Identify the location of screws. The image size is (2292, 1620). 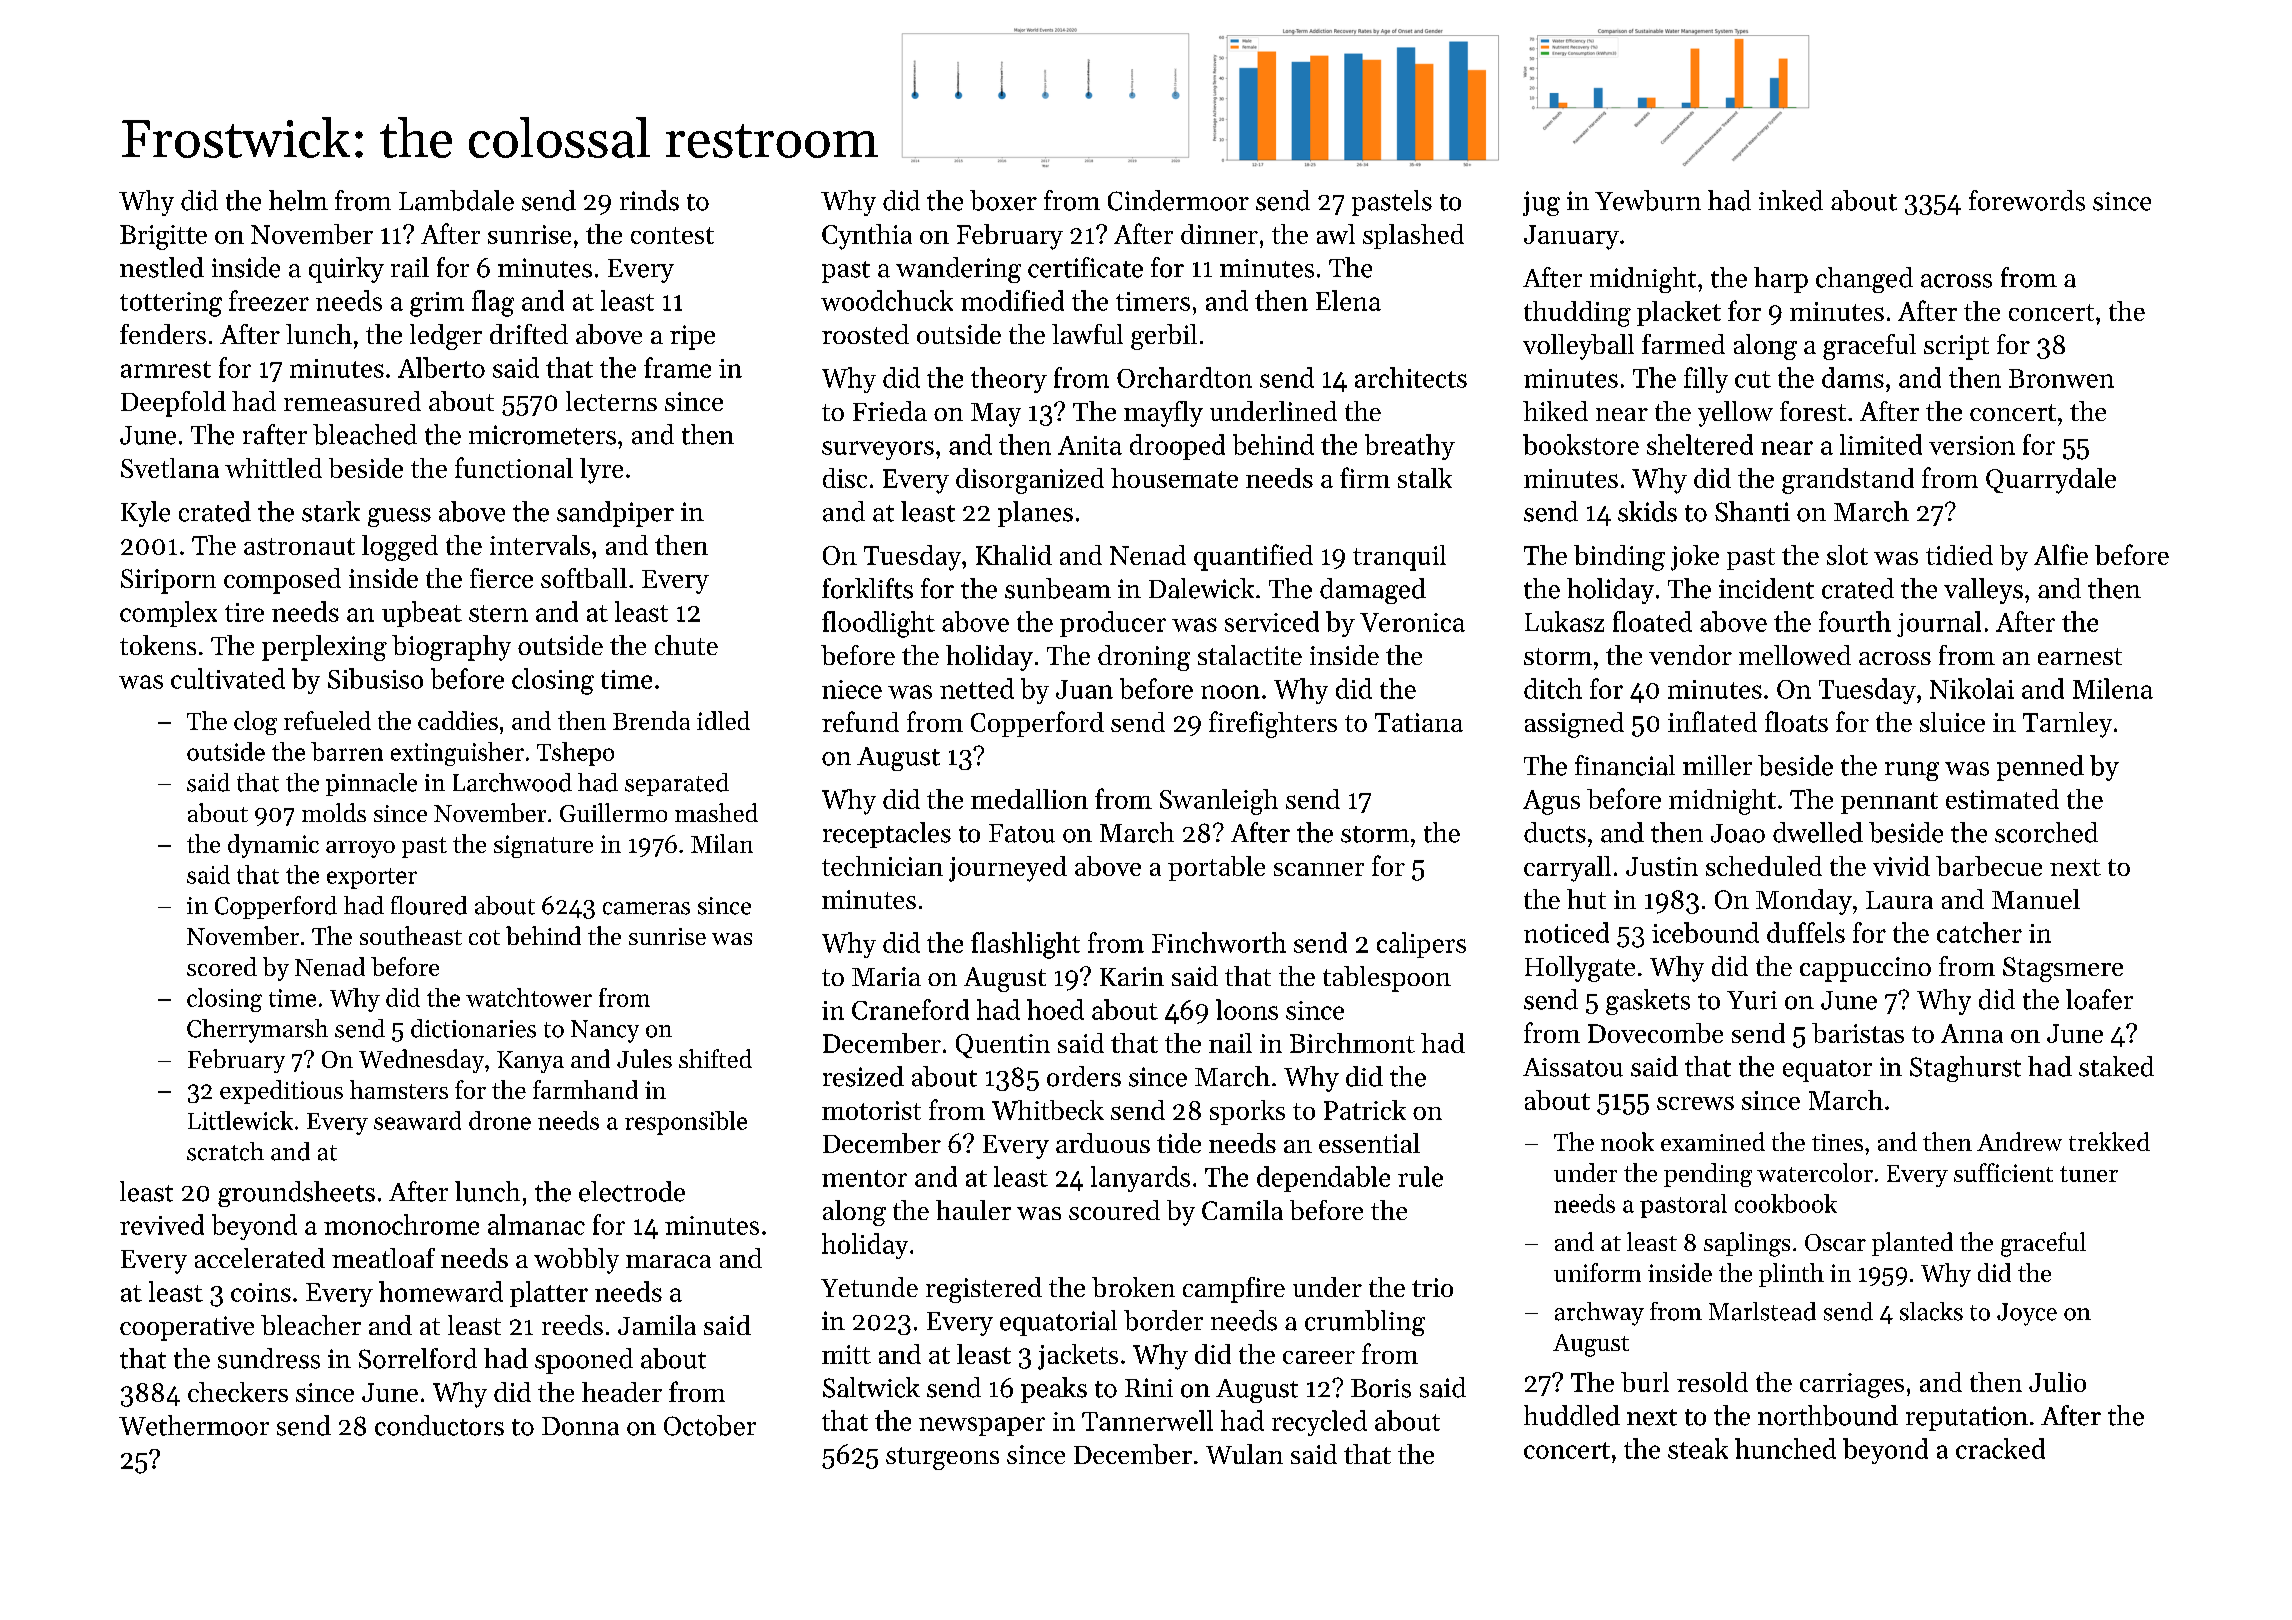
(1695, 1103).
